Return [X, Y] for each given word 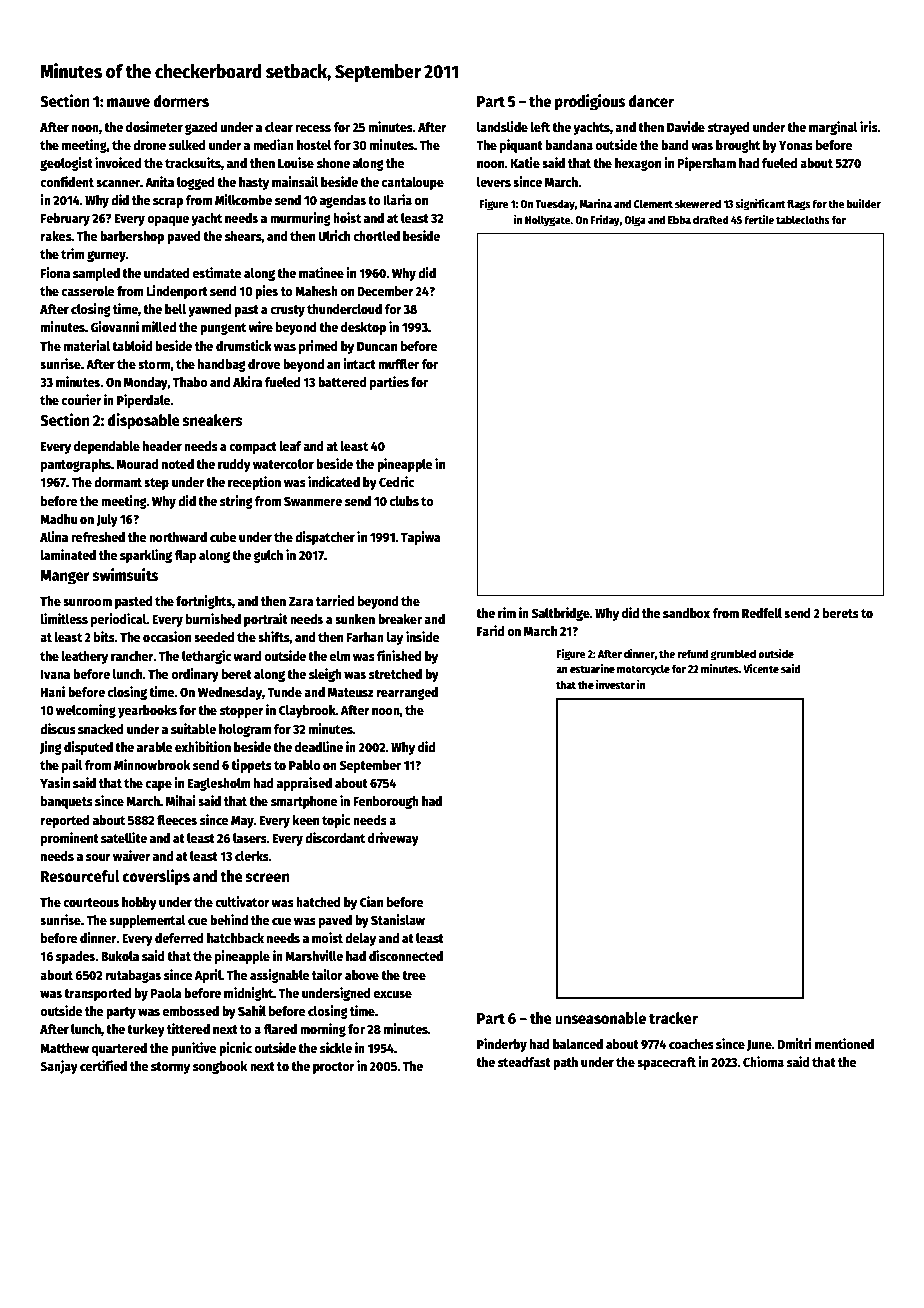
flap [185, 556]
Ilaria [398, 199]
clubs [404, 501]
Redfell [762, 613]
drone [149, 145]
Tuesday [555, 205]
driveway [393, 839]
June [759, 1045]
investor [615, 684]
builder [864, 203]
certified [103, 1065]
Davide [686, 126]
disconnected [406, 955]
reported [65, 821]
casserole [88, 291]
